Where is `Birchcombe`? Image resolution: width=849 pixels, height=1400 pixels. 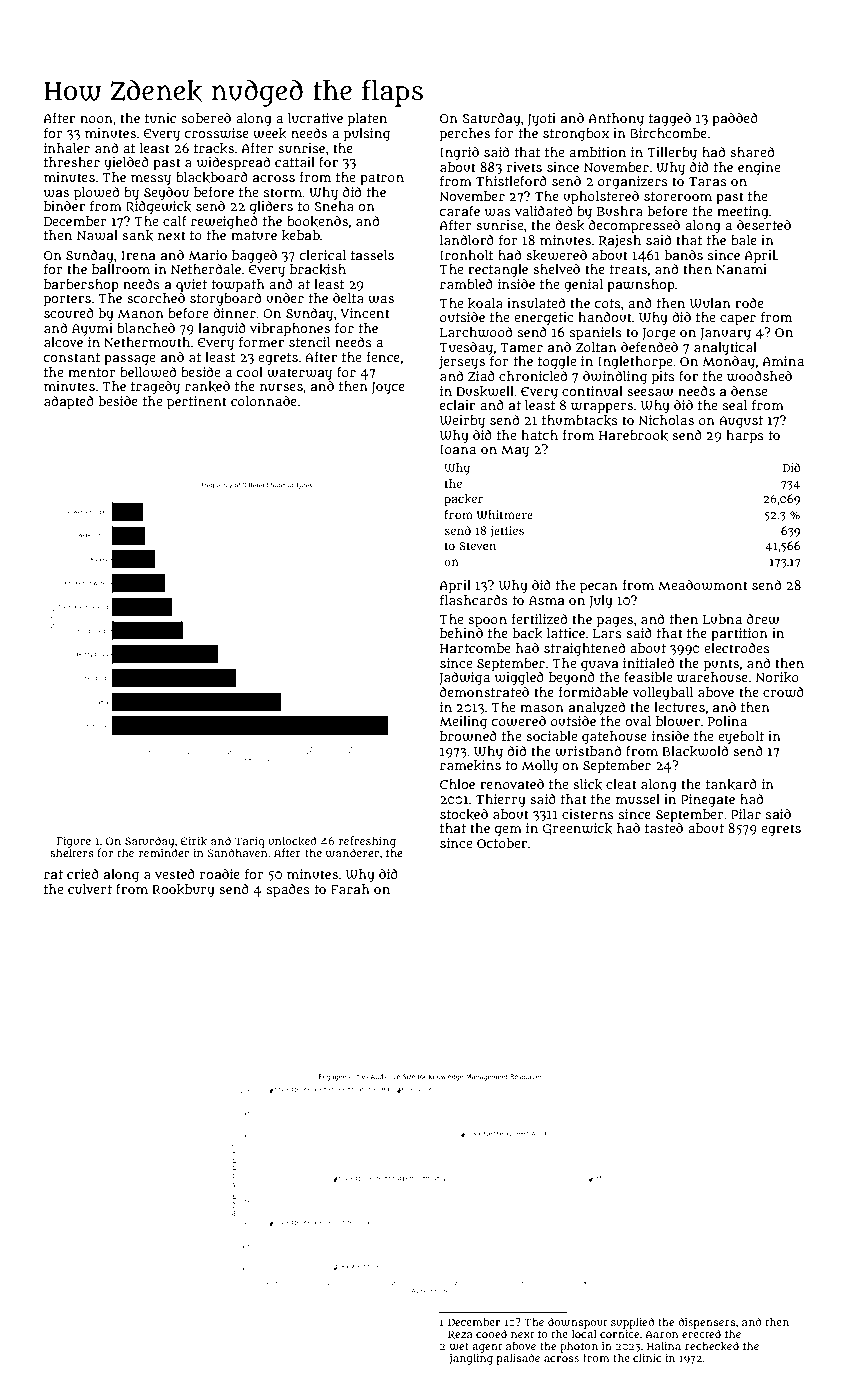
Birchcombe is located at coordinates (668, 133).
